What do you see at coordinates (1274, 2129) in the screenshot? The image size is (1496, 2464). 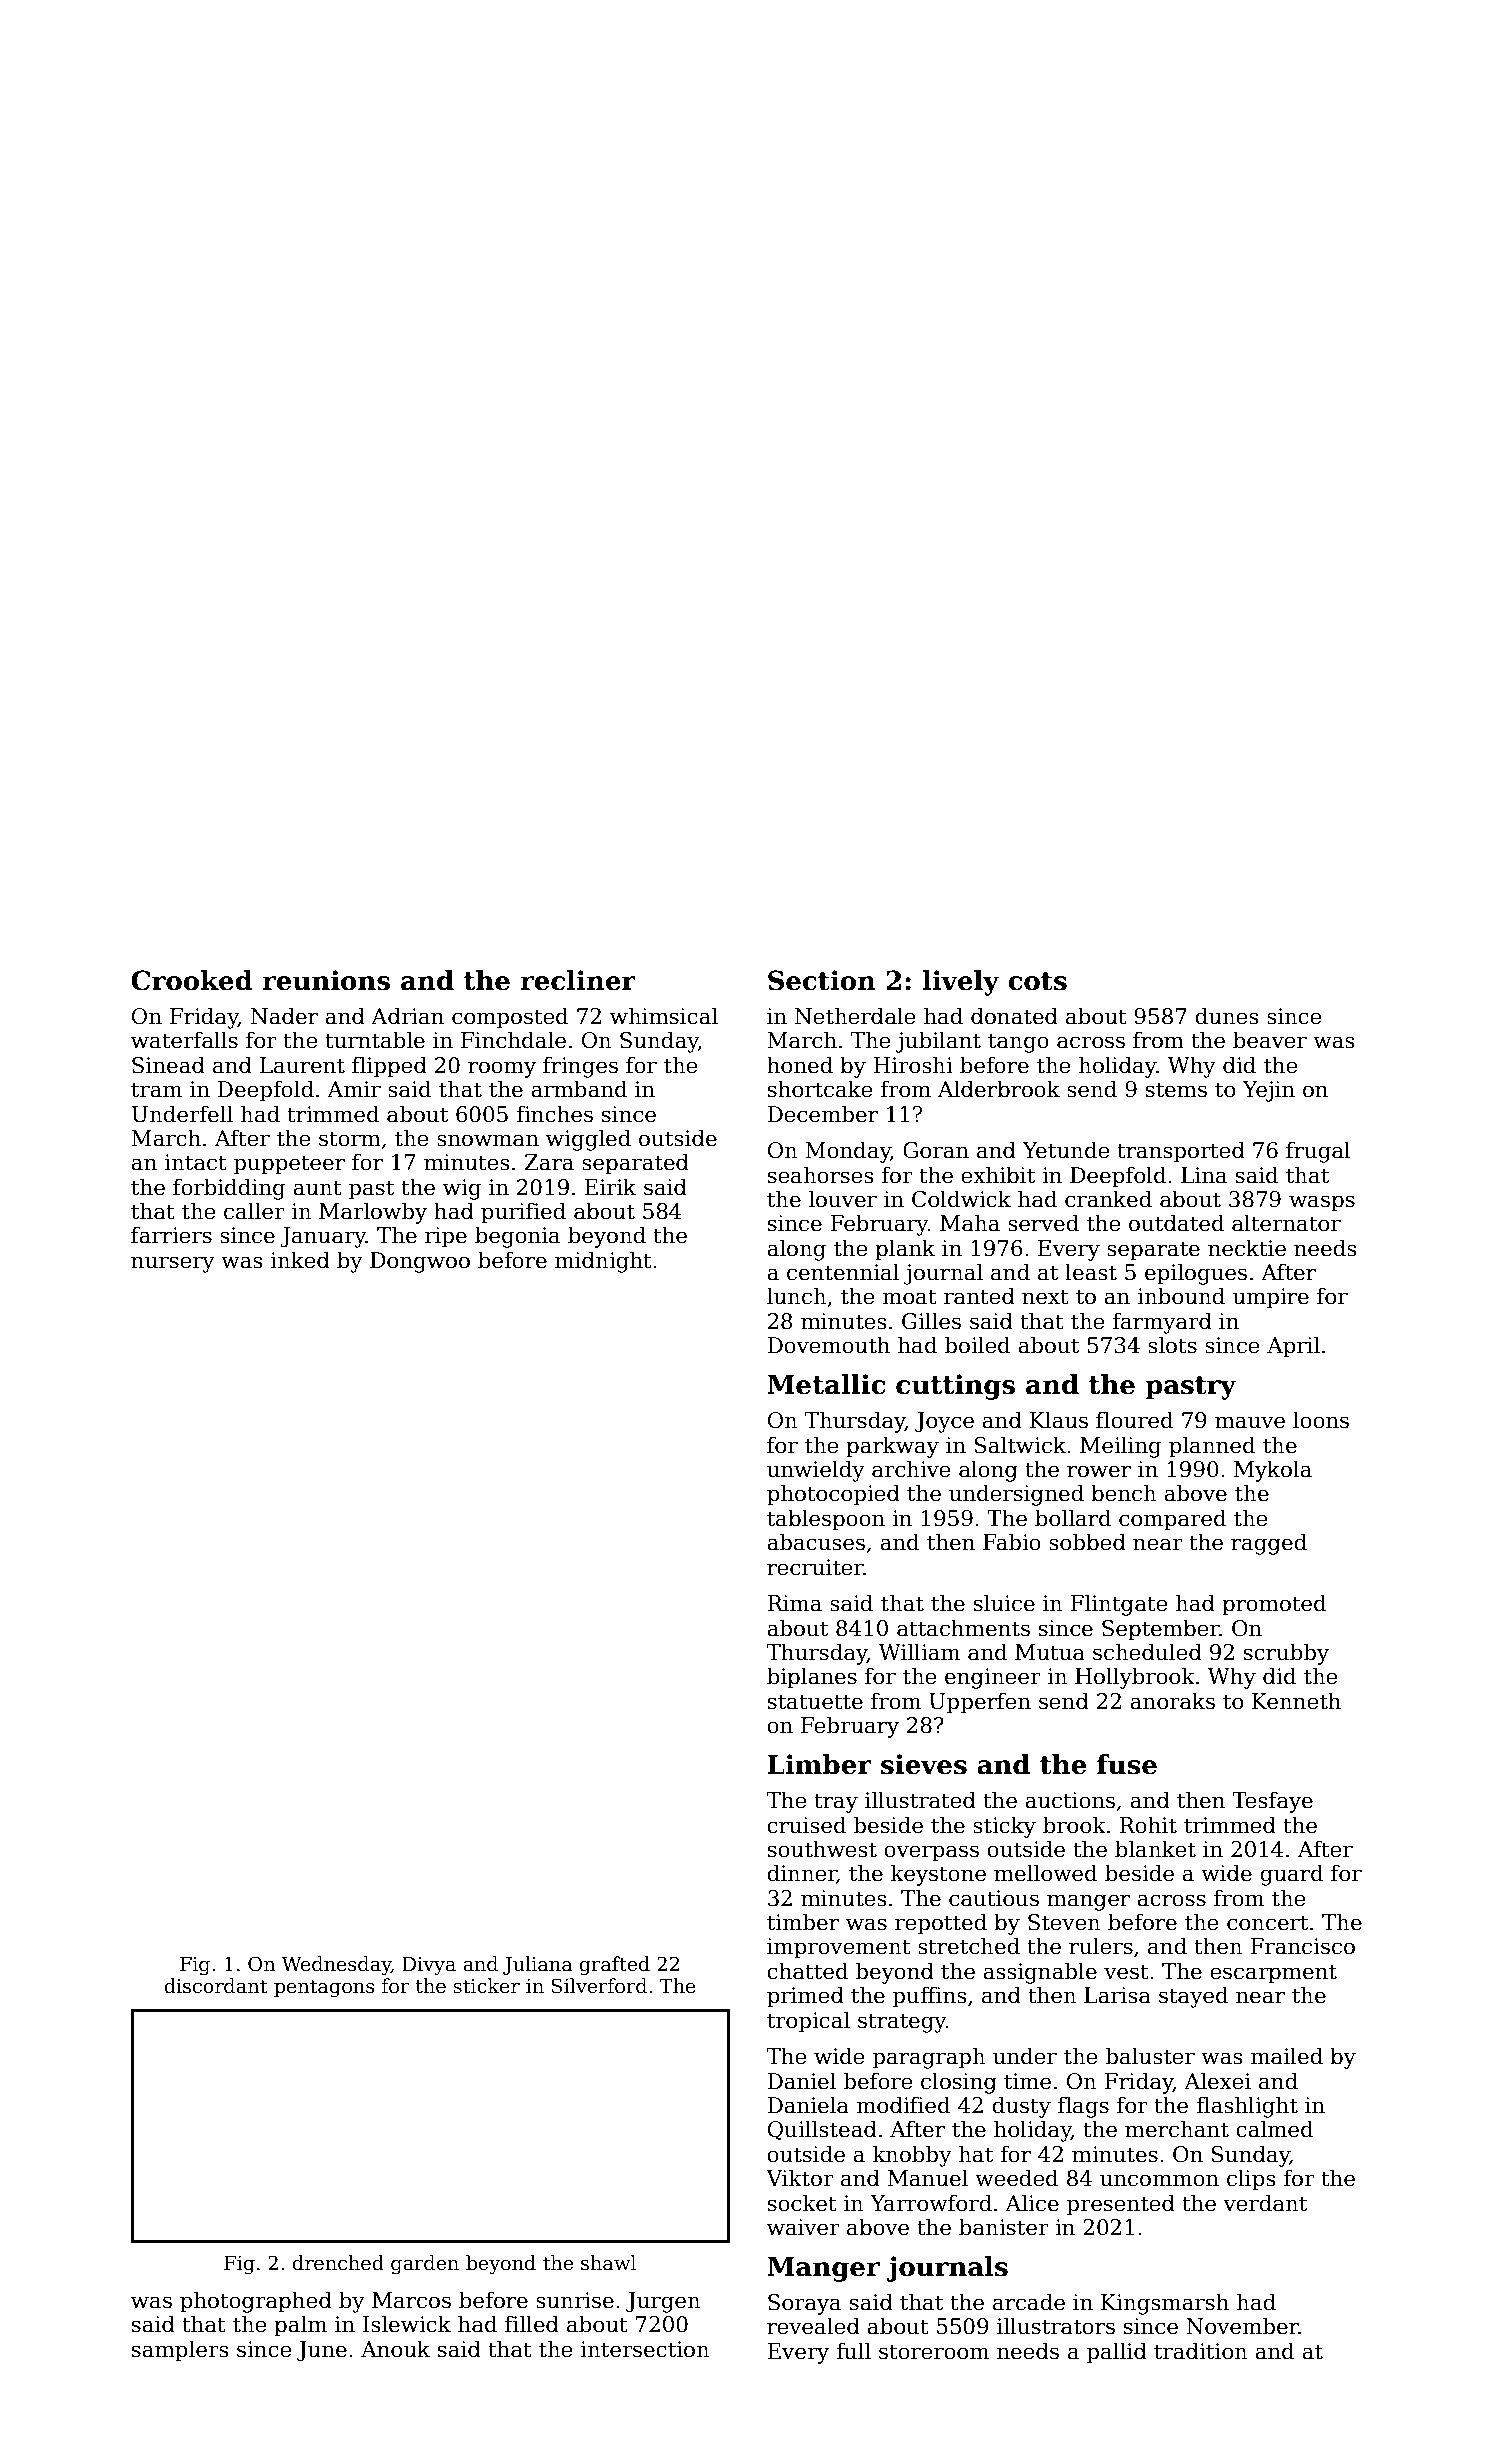 I see `calmed` at bounding box center [1274, 2129].
